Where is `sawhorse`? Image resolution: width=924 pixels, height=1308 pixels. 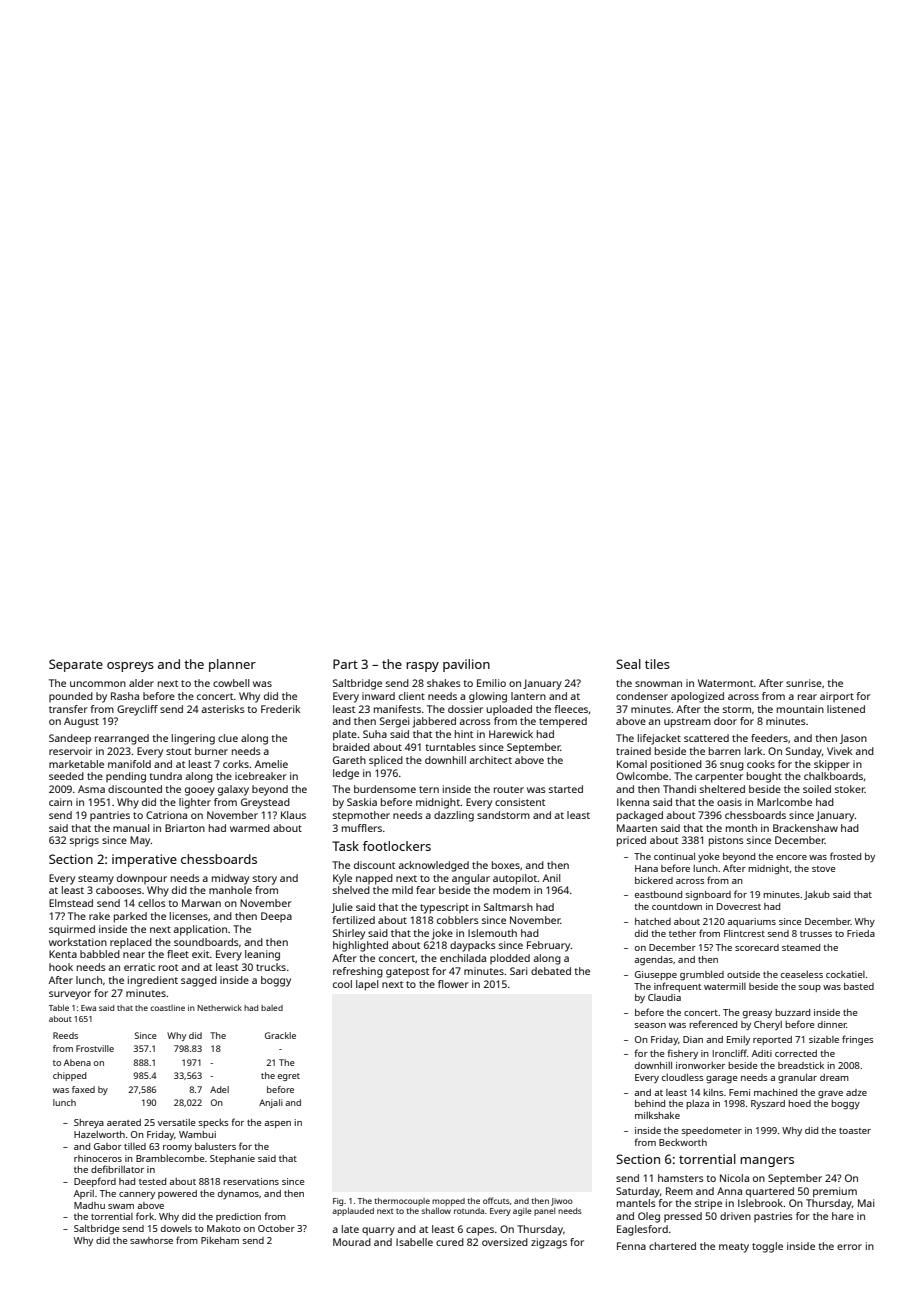
sawhorse is located at coordinates (151, 1240).
